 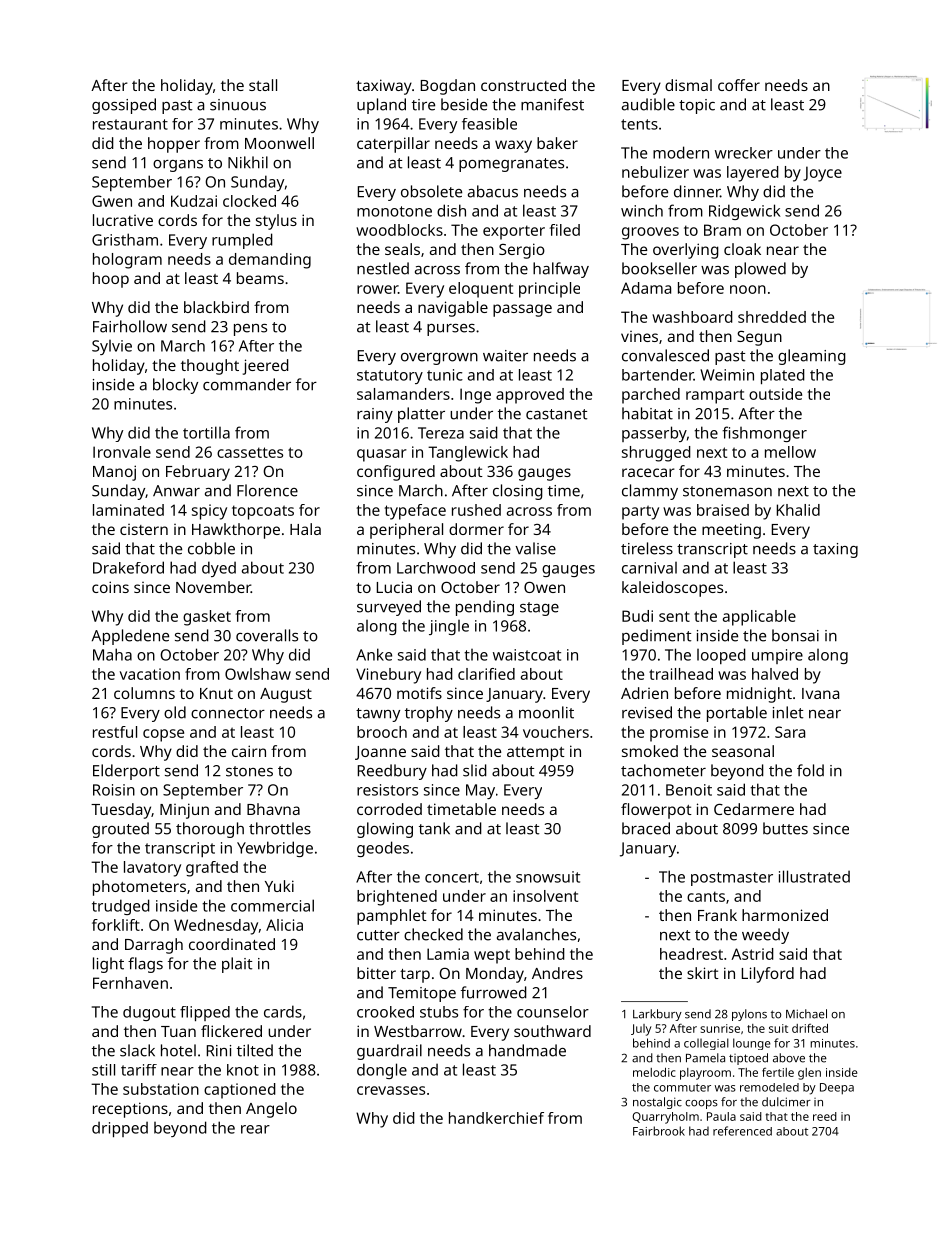 What do you see at coordinates (835, 550) in the screenshot?
I see `taxing` at bounding box center [835, 550].
